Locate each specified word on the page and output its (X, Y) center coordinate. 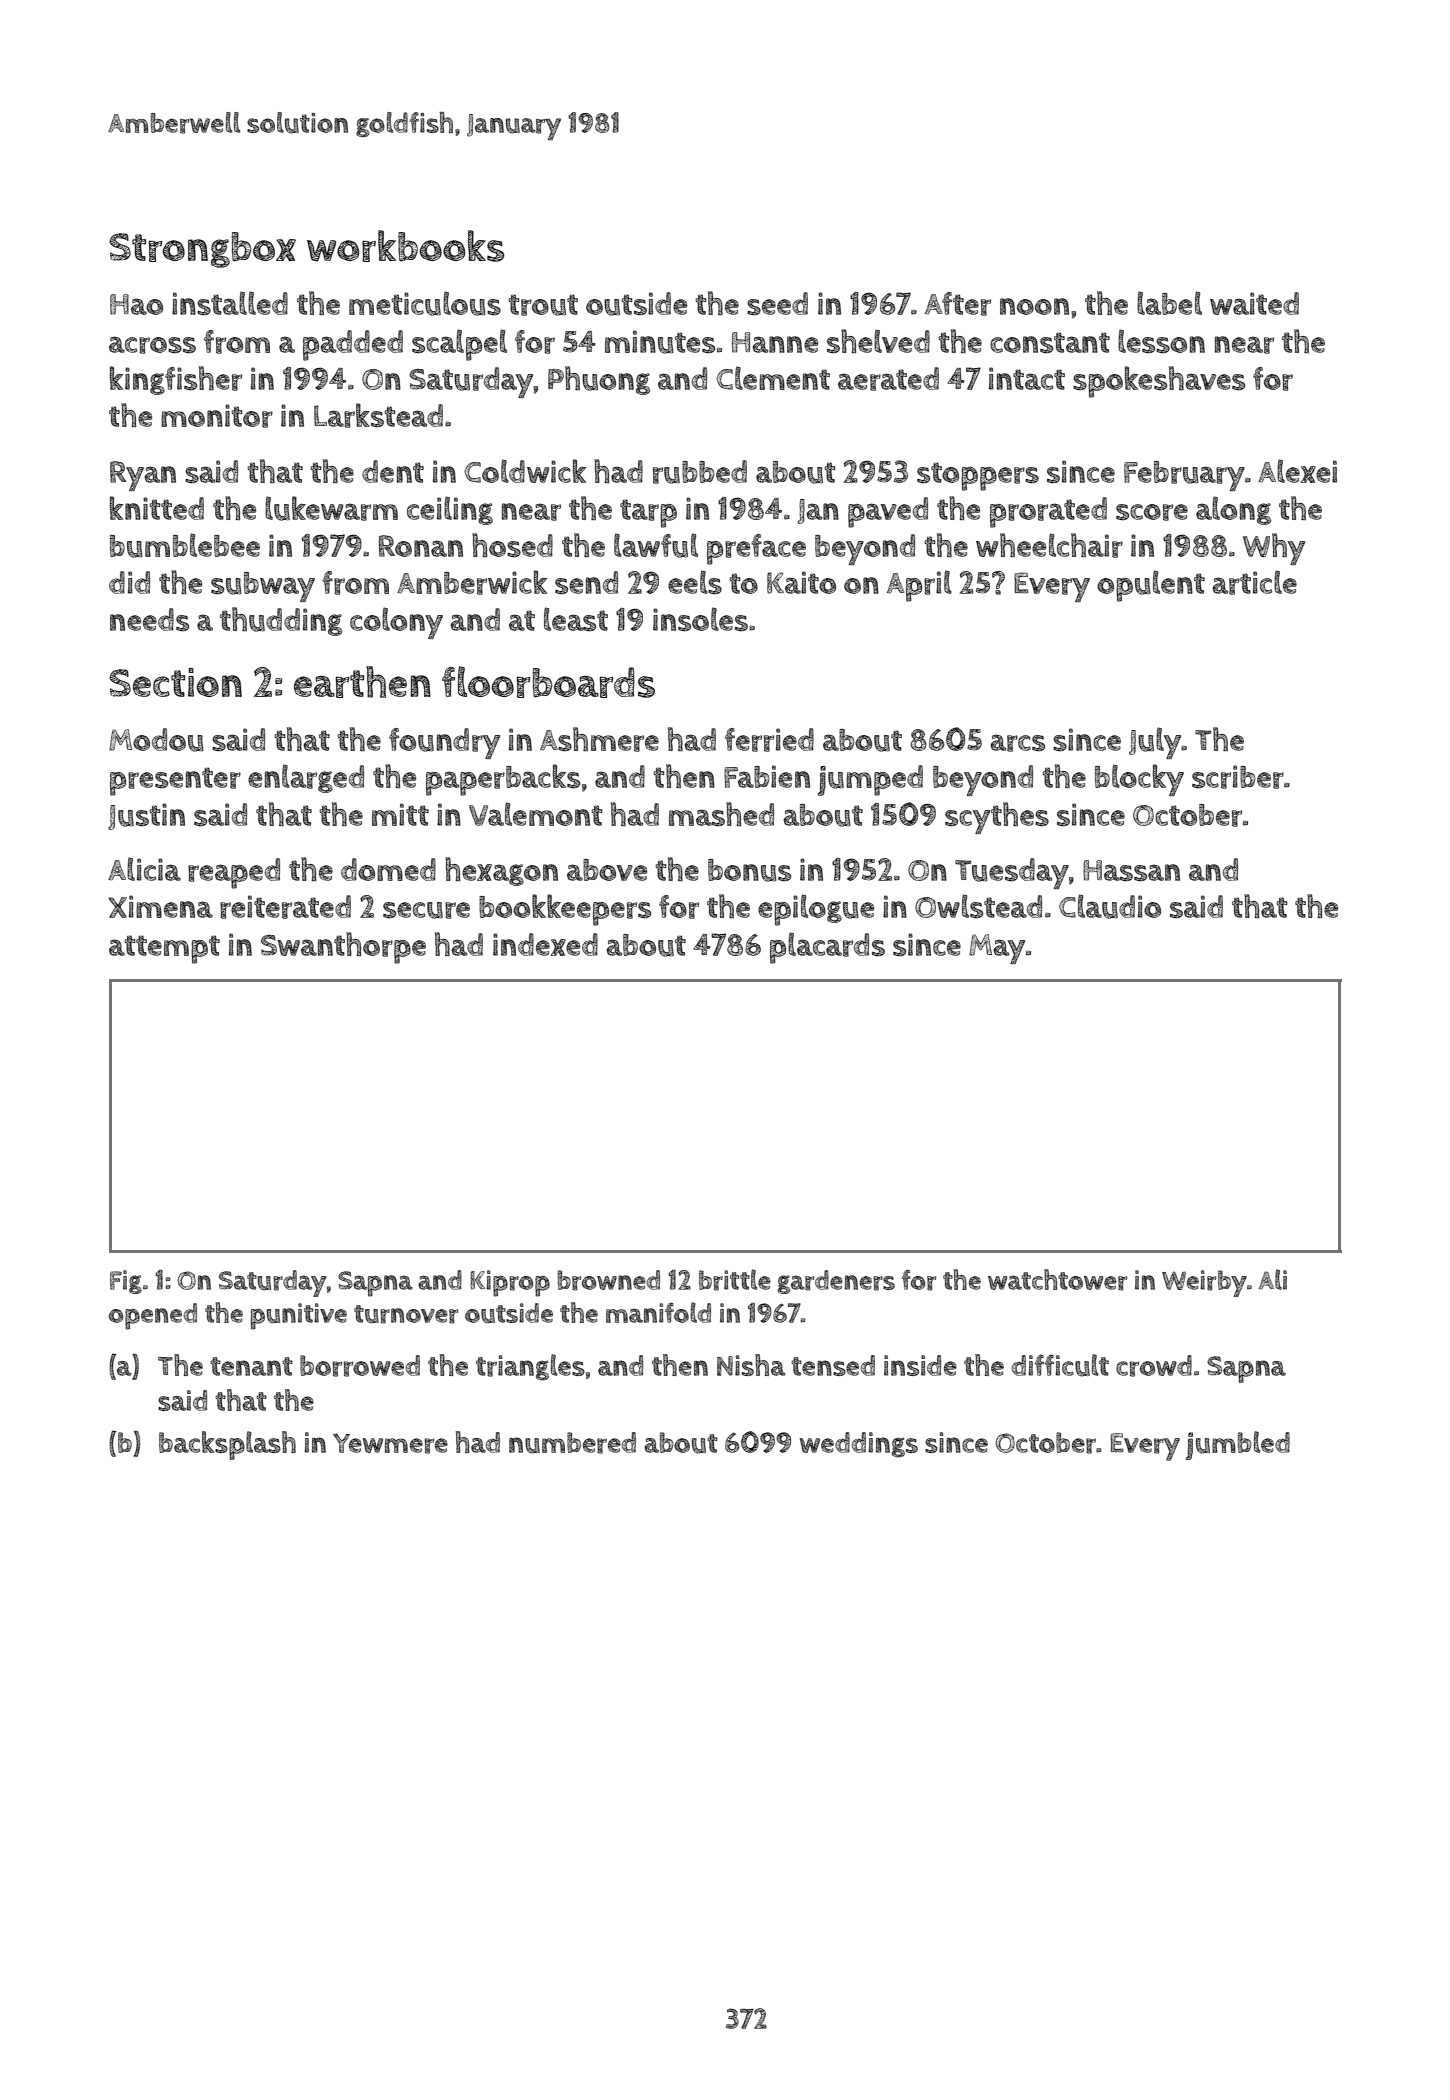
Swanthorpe (343, 948)
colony (396, 623)
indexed (545, 944)
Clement (773, 378)
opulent (1151, 586)
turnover (406, 1314)
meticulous (425, 303)
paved (888, 512)
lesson (1161, 341)
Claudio (1110, 906)
